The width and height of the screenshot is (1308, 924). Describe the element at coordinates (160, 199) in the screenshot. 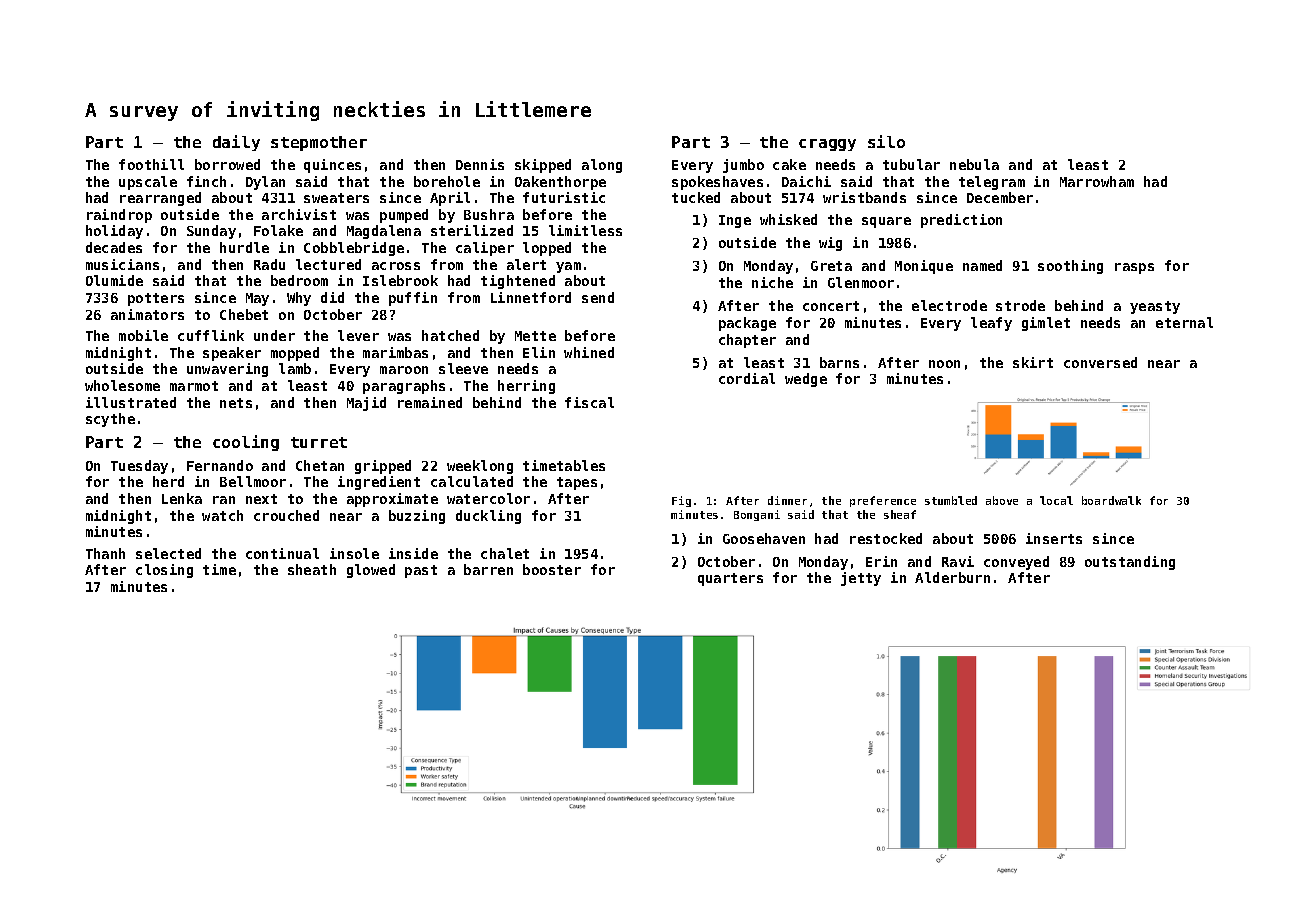

I see `rearranged` at that location.
